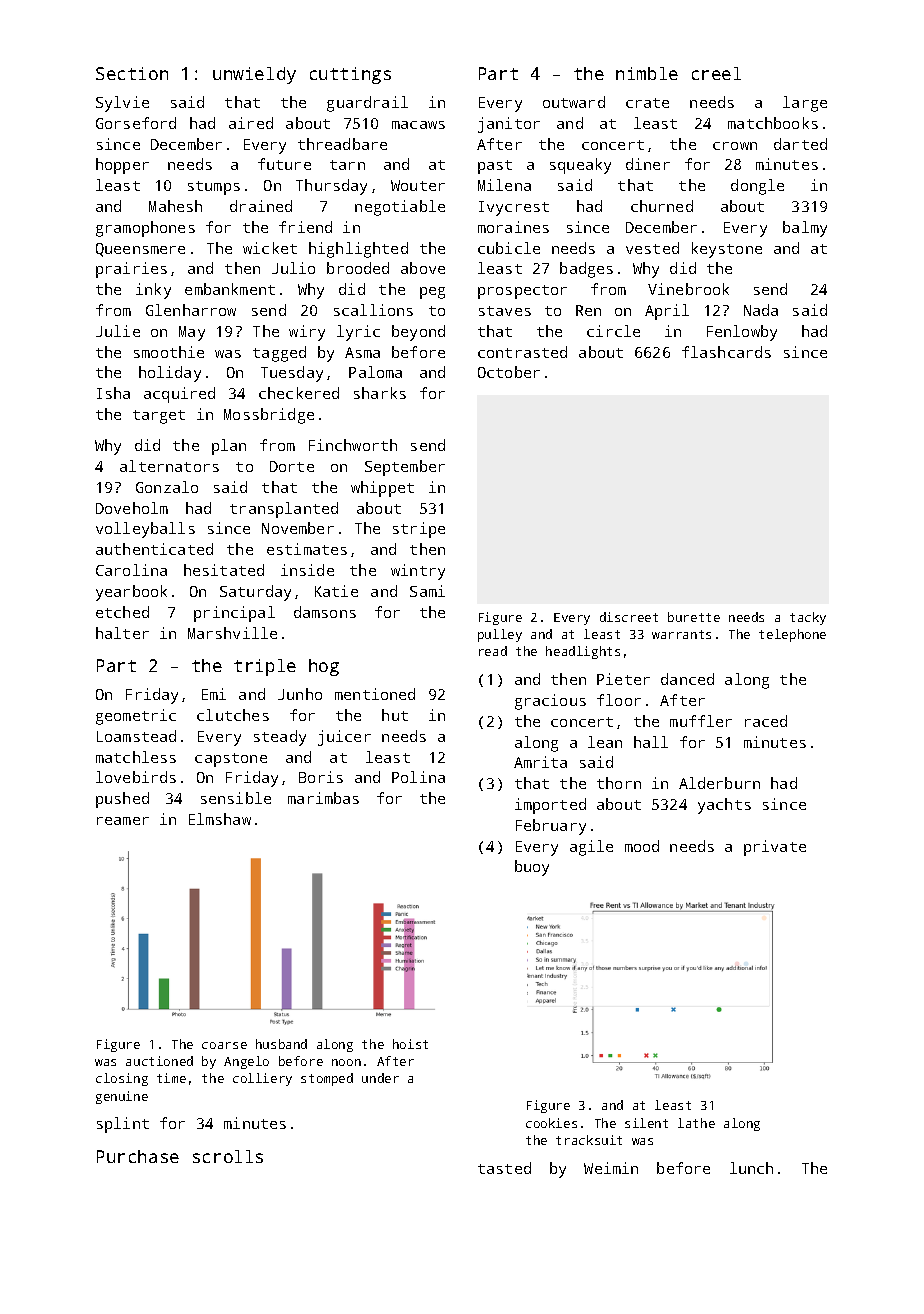 The image size is (924, 1314). What do you see at coordinates (522, 352) in the page?
I see `contrasted` at bounding box center [522, 352].
